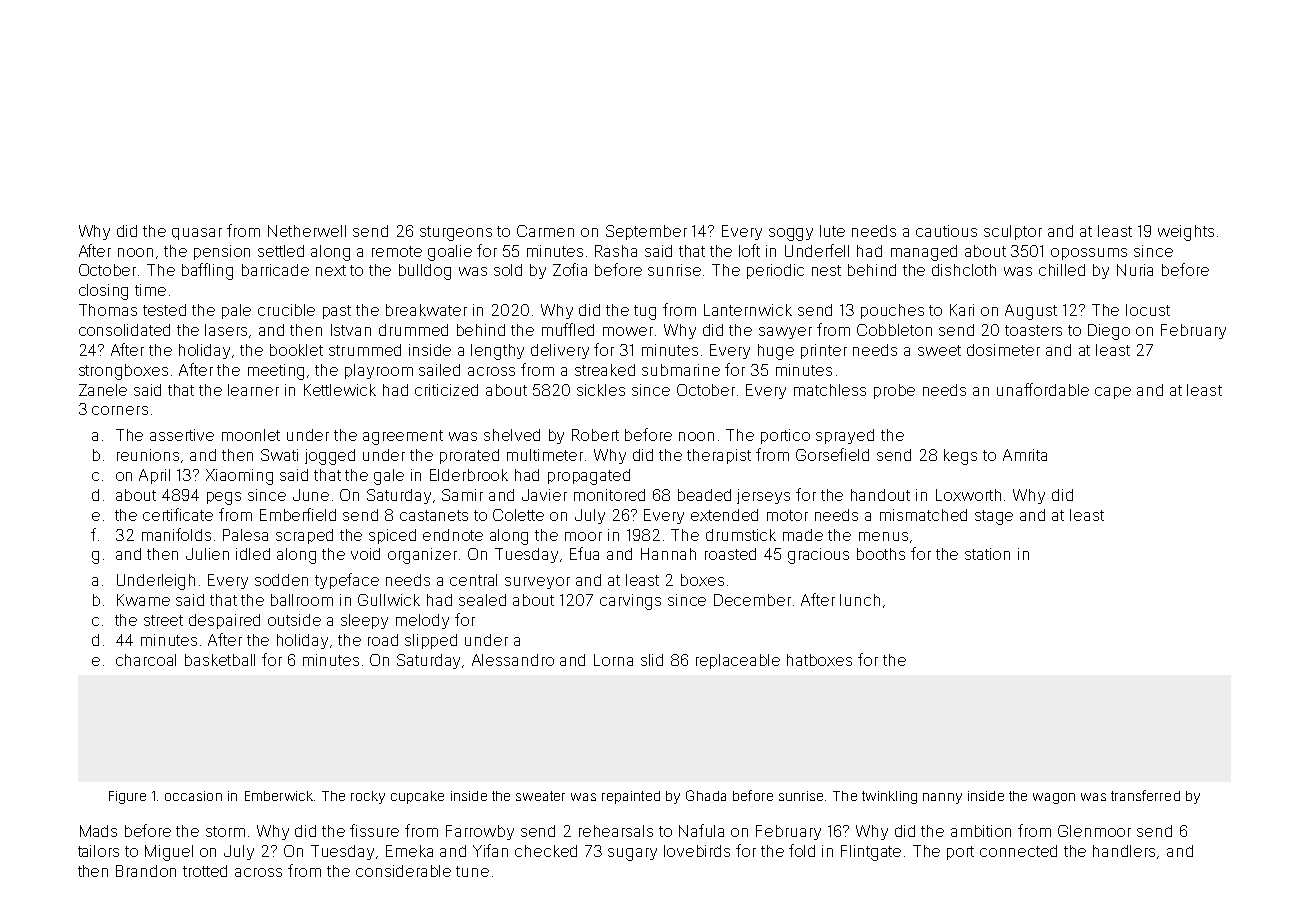 This document has width=1308, height=924. Describe the element at coordinates (570, 269) in the document. I see `Zofia` at that location.
